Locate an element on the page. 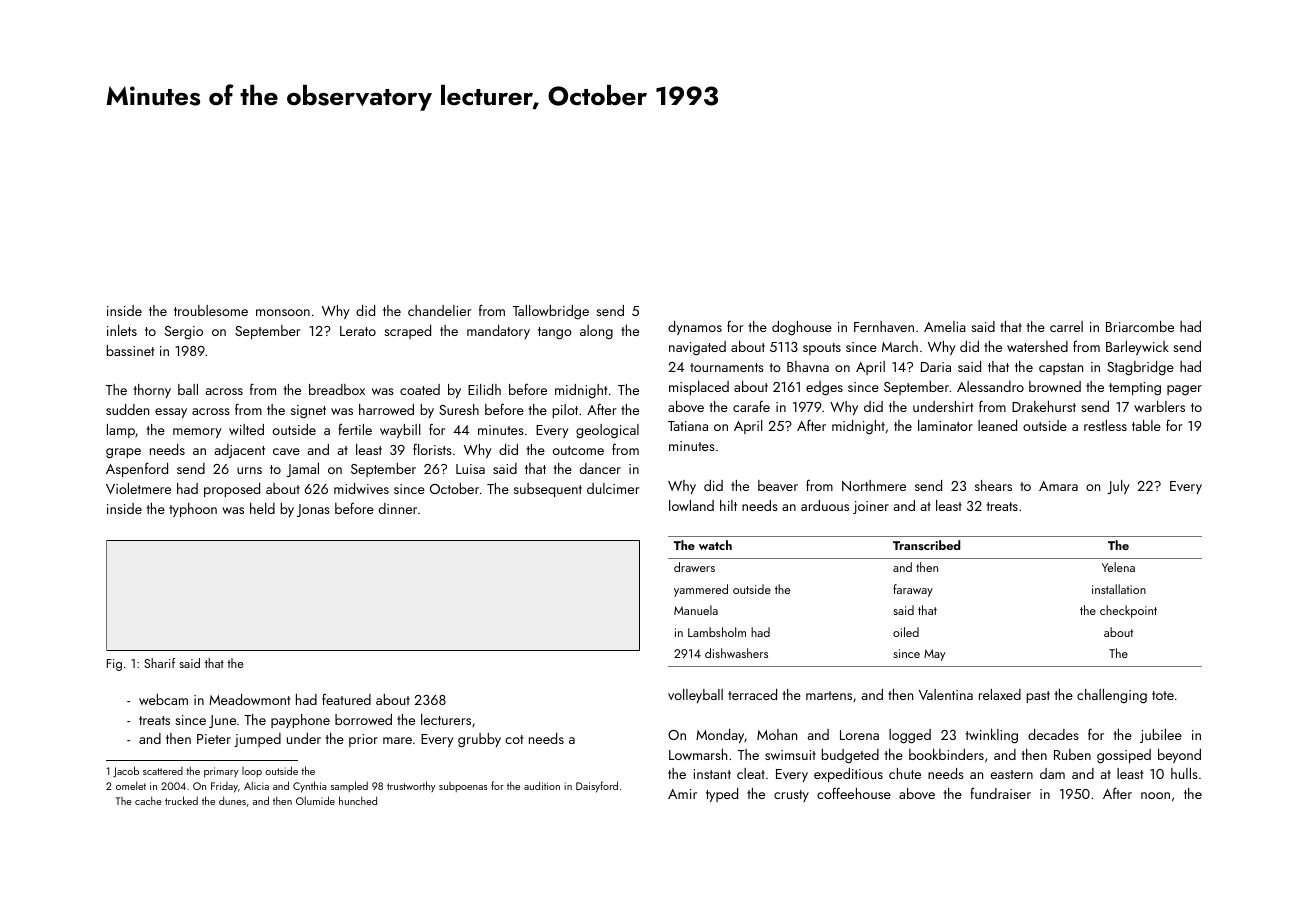  decades is located at coordinates (1053, 734).
